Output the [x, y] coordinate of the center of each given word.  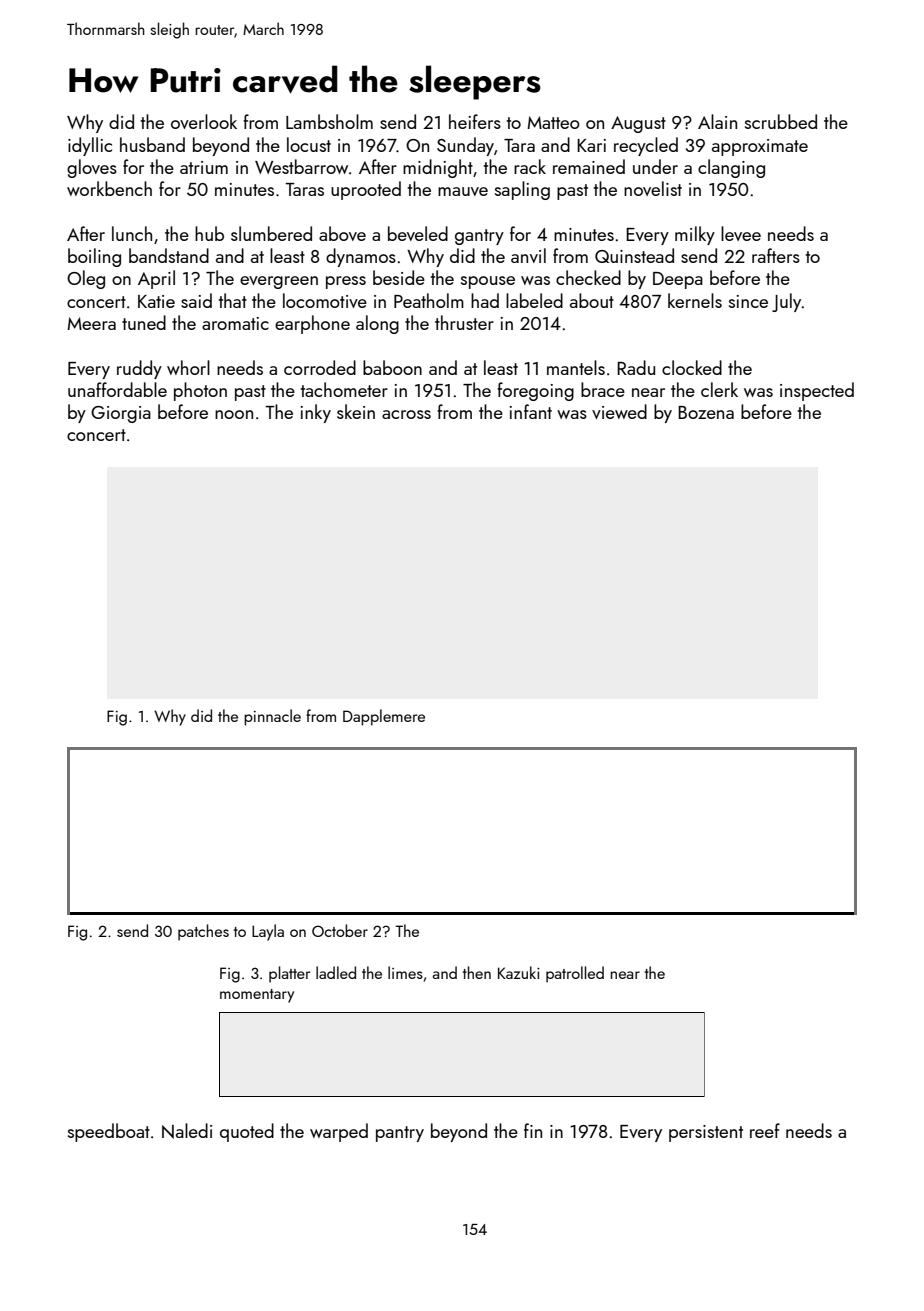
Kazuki [519, 972]
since [748, 301]
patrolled [575, 974]
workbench [109, 188]
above [342, 233]
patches [203, 932]
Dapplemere [384, 717]
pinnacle [272, 717]
